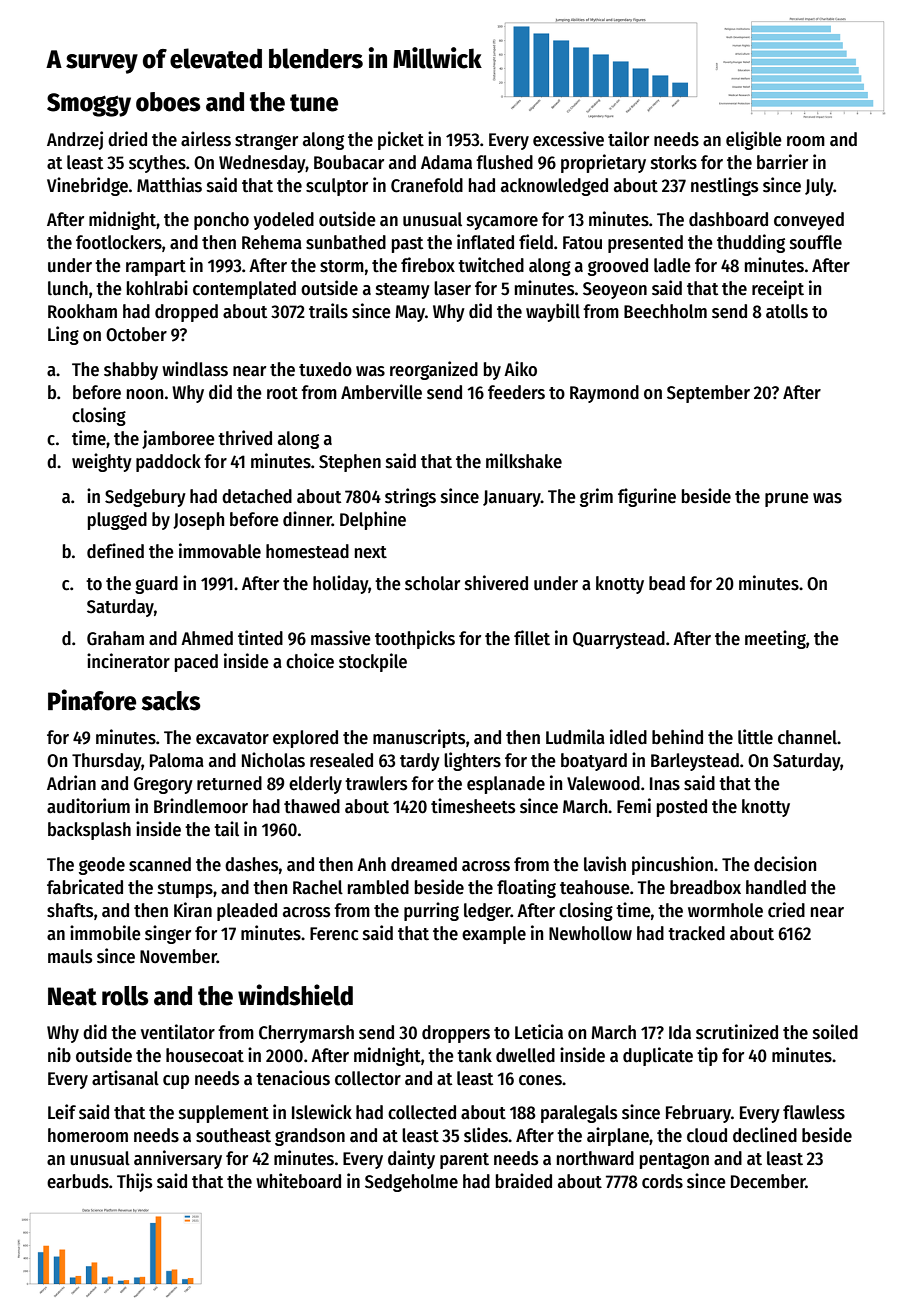 The height and width of the document is (1316, 908). I want to click on dreamed, so click(424, 864).
